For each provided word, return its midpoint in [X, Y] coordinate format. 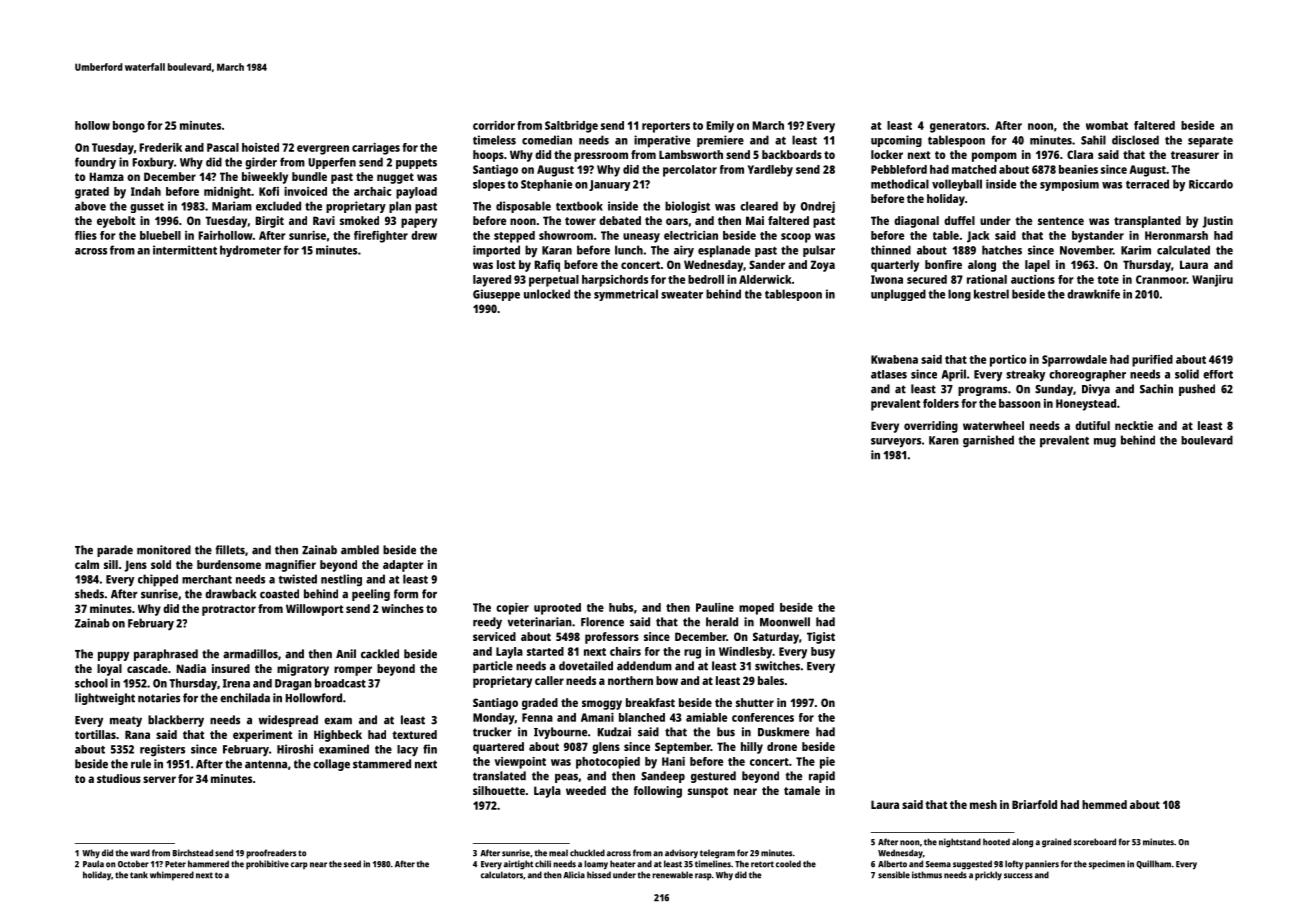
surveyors [896, 443]
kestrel [991, 294]
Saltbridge [571, 127]
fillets [230, 550]
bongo [129, 127]
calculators [502, 875]
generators [958, 127]
